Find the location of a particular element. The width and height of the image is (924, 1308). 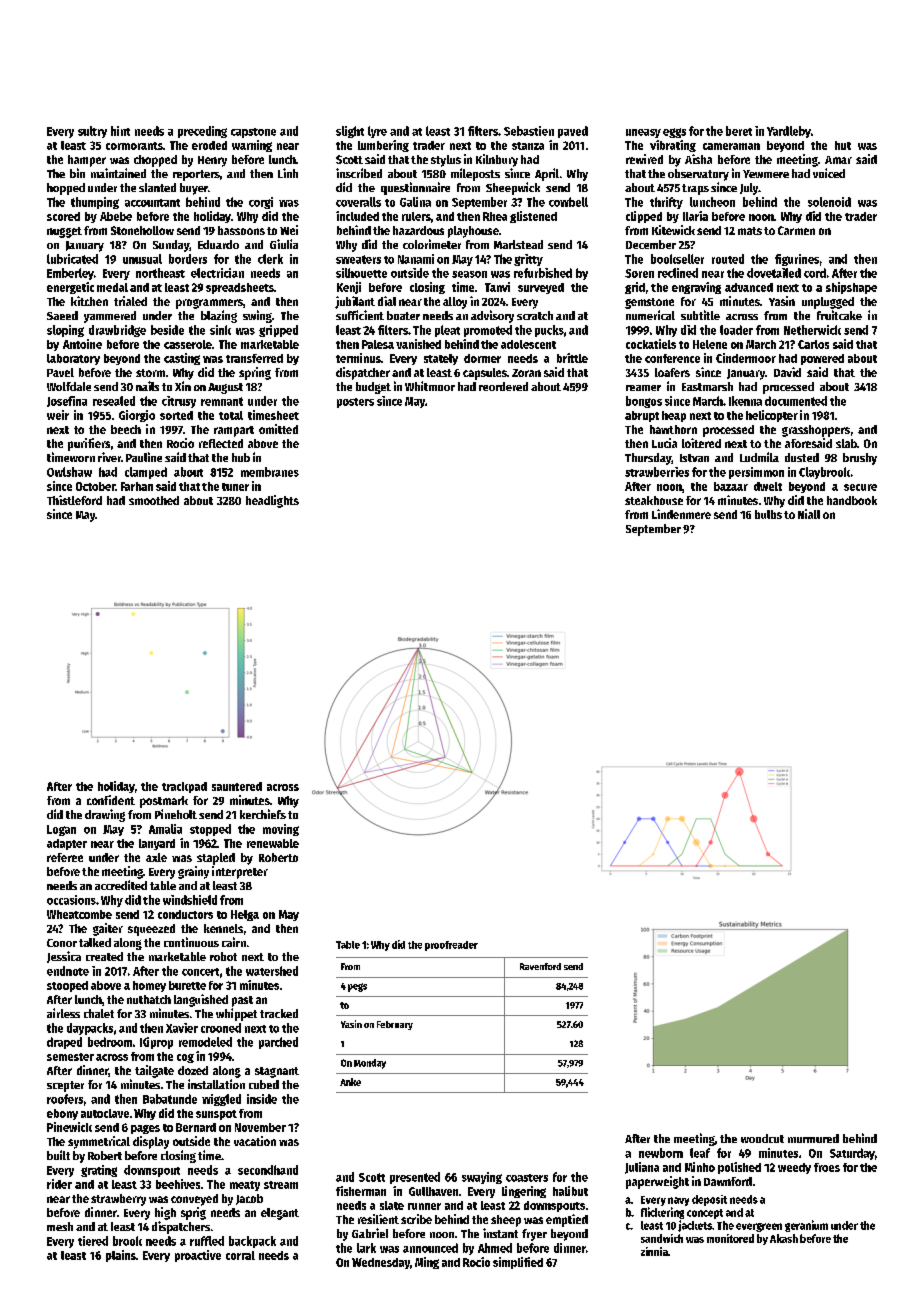

sultry is located at coordinates (92, 132).
